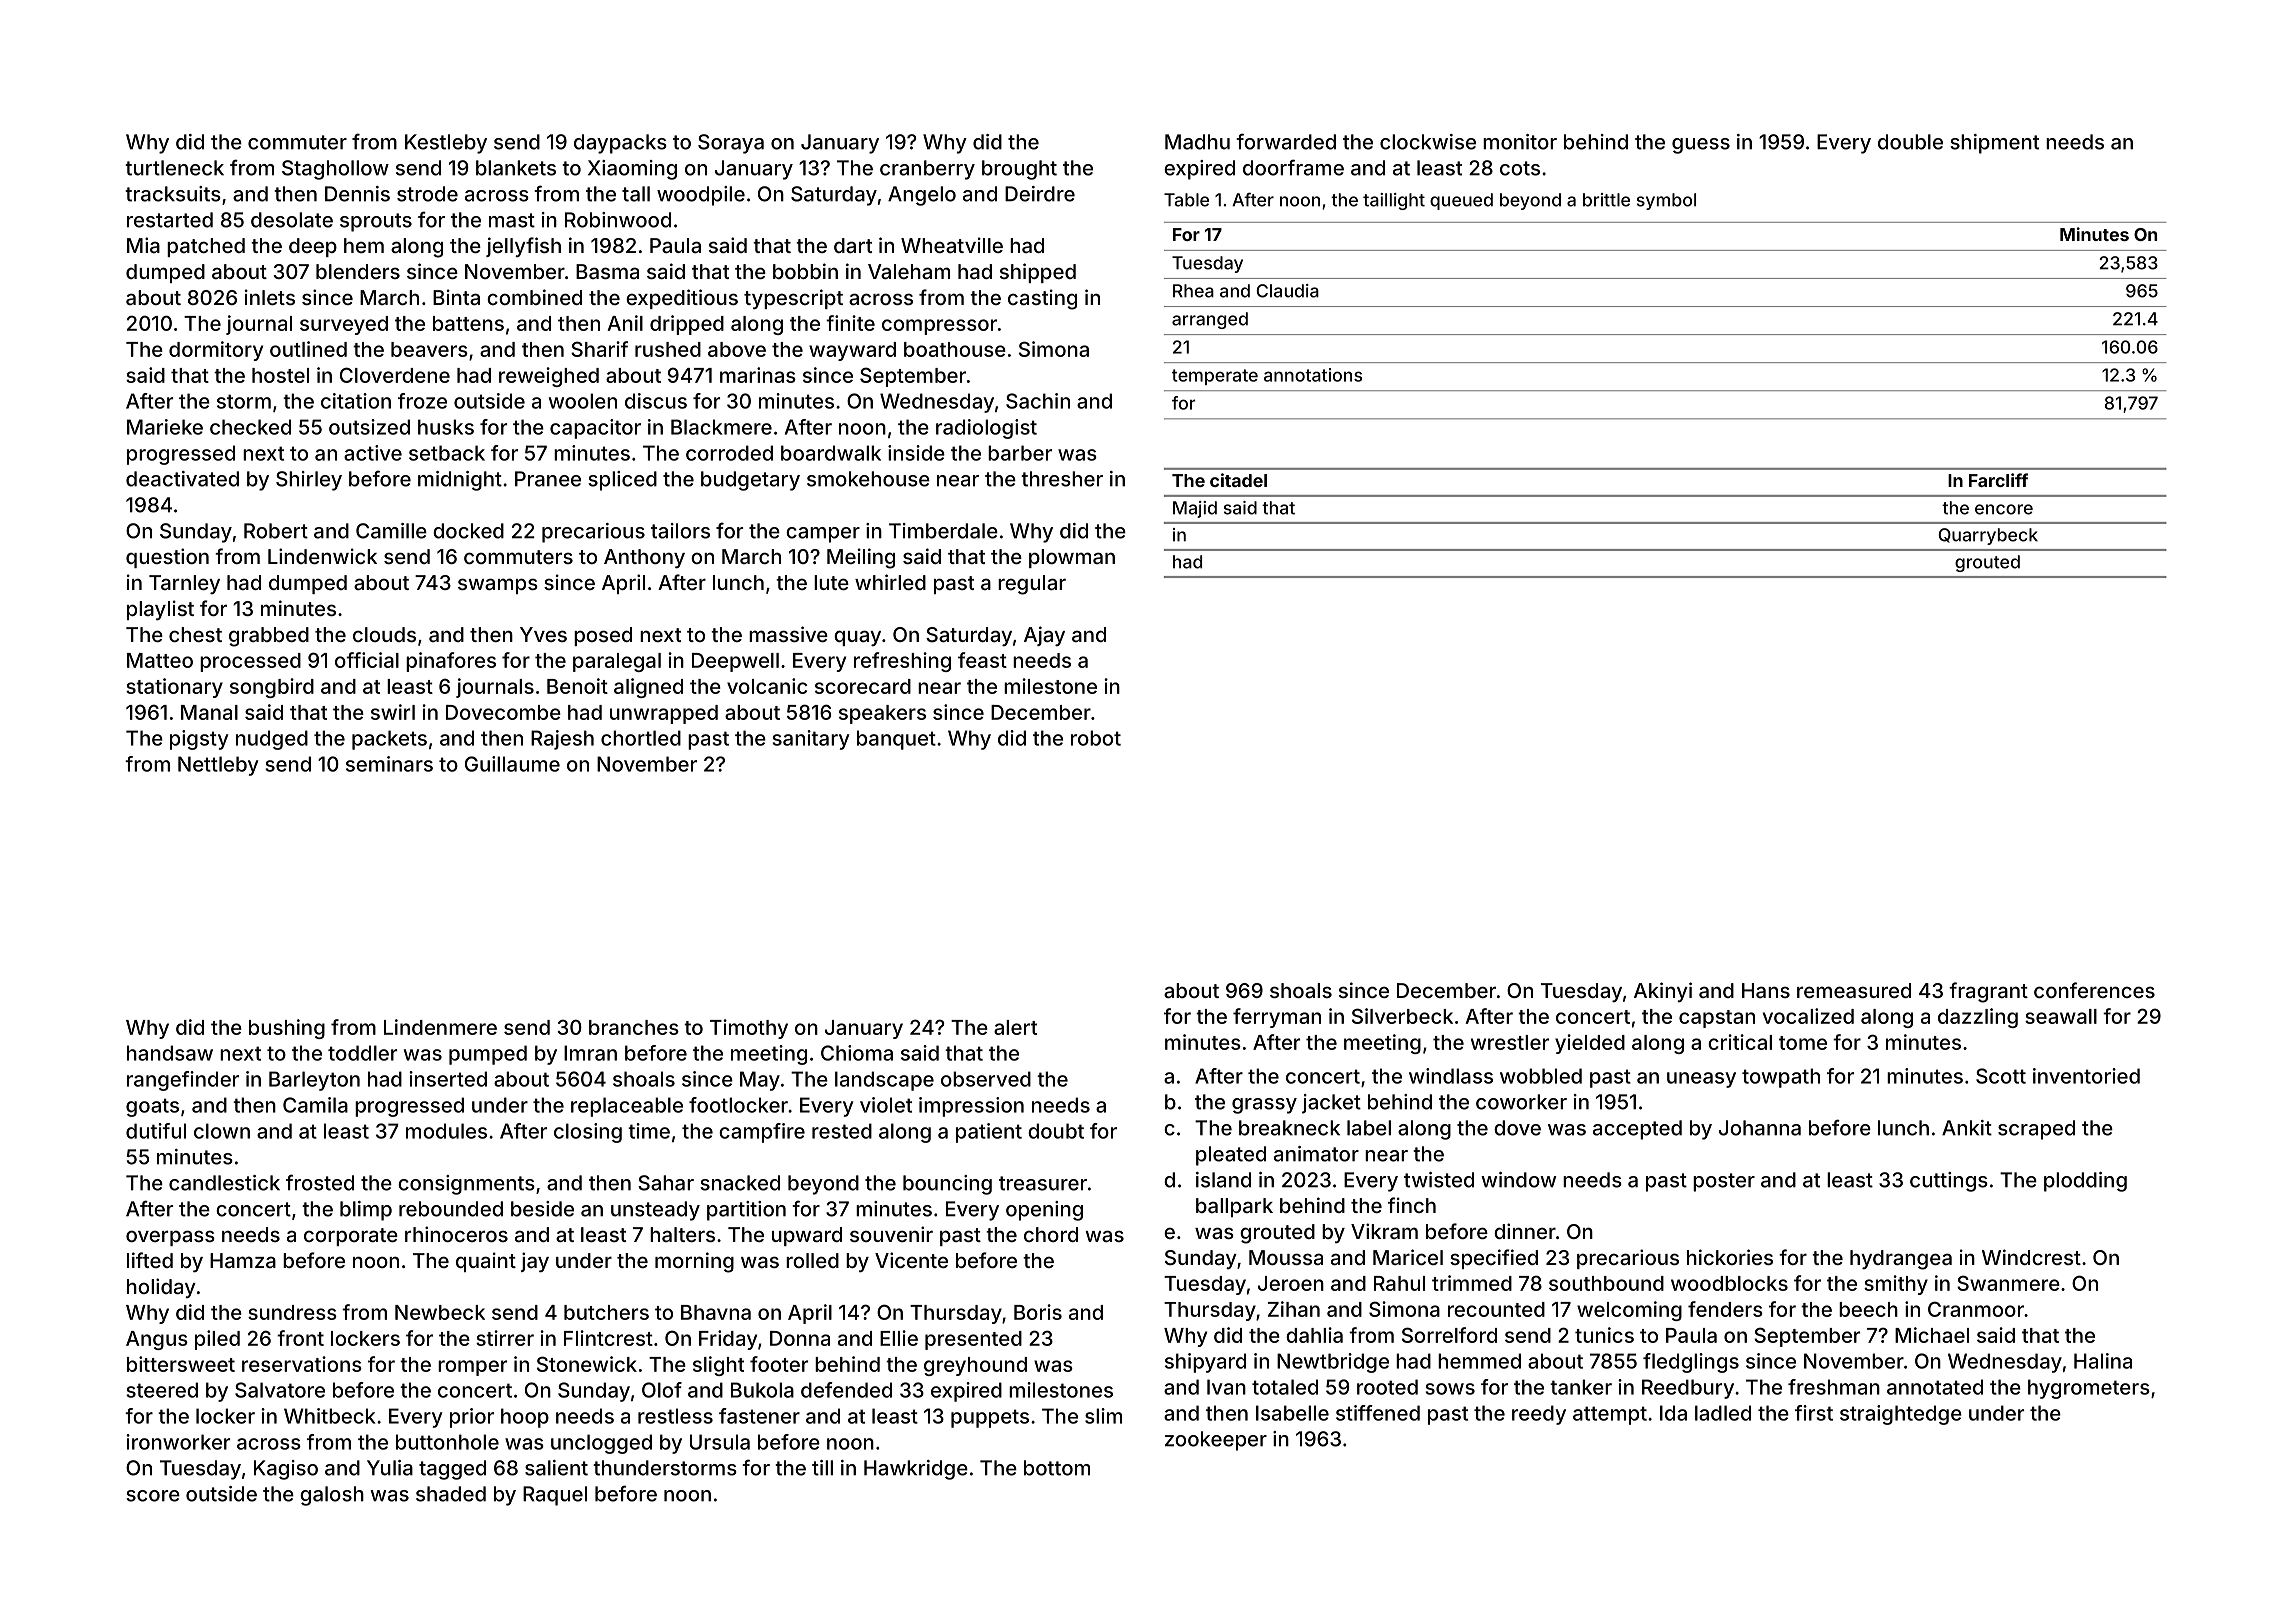  Describe the element at coordinates (1606, 200) in the document. I see `brittle` at that location.
